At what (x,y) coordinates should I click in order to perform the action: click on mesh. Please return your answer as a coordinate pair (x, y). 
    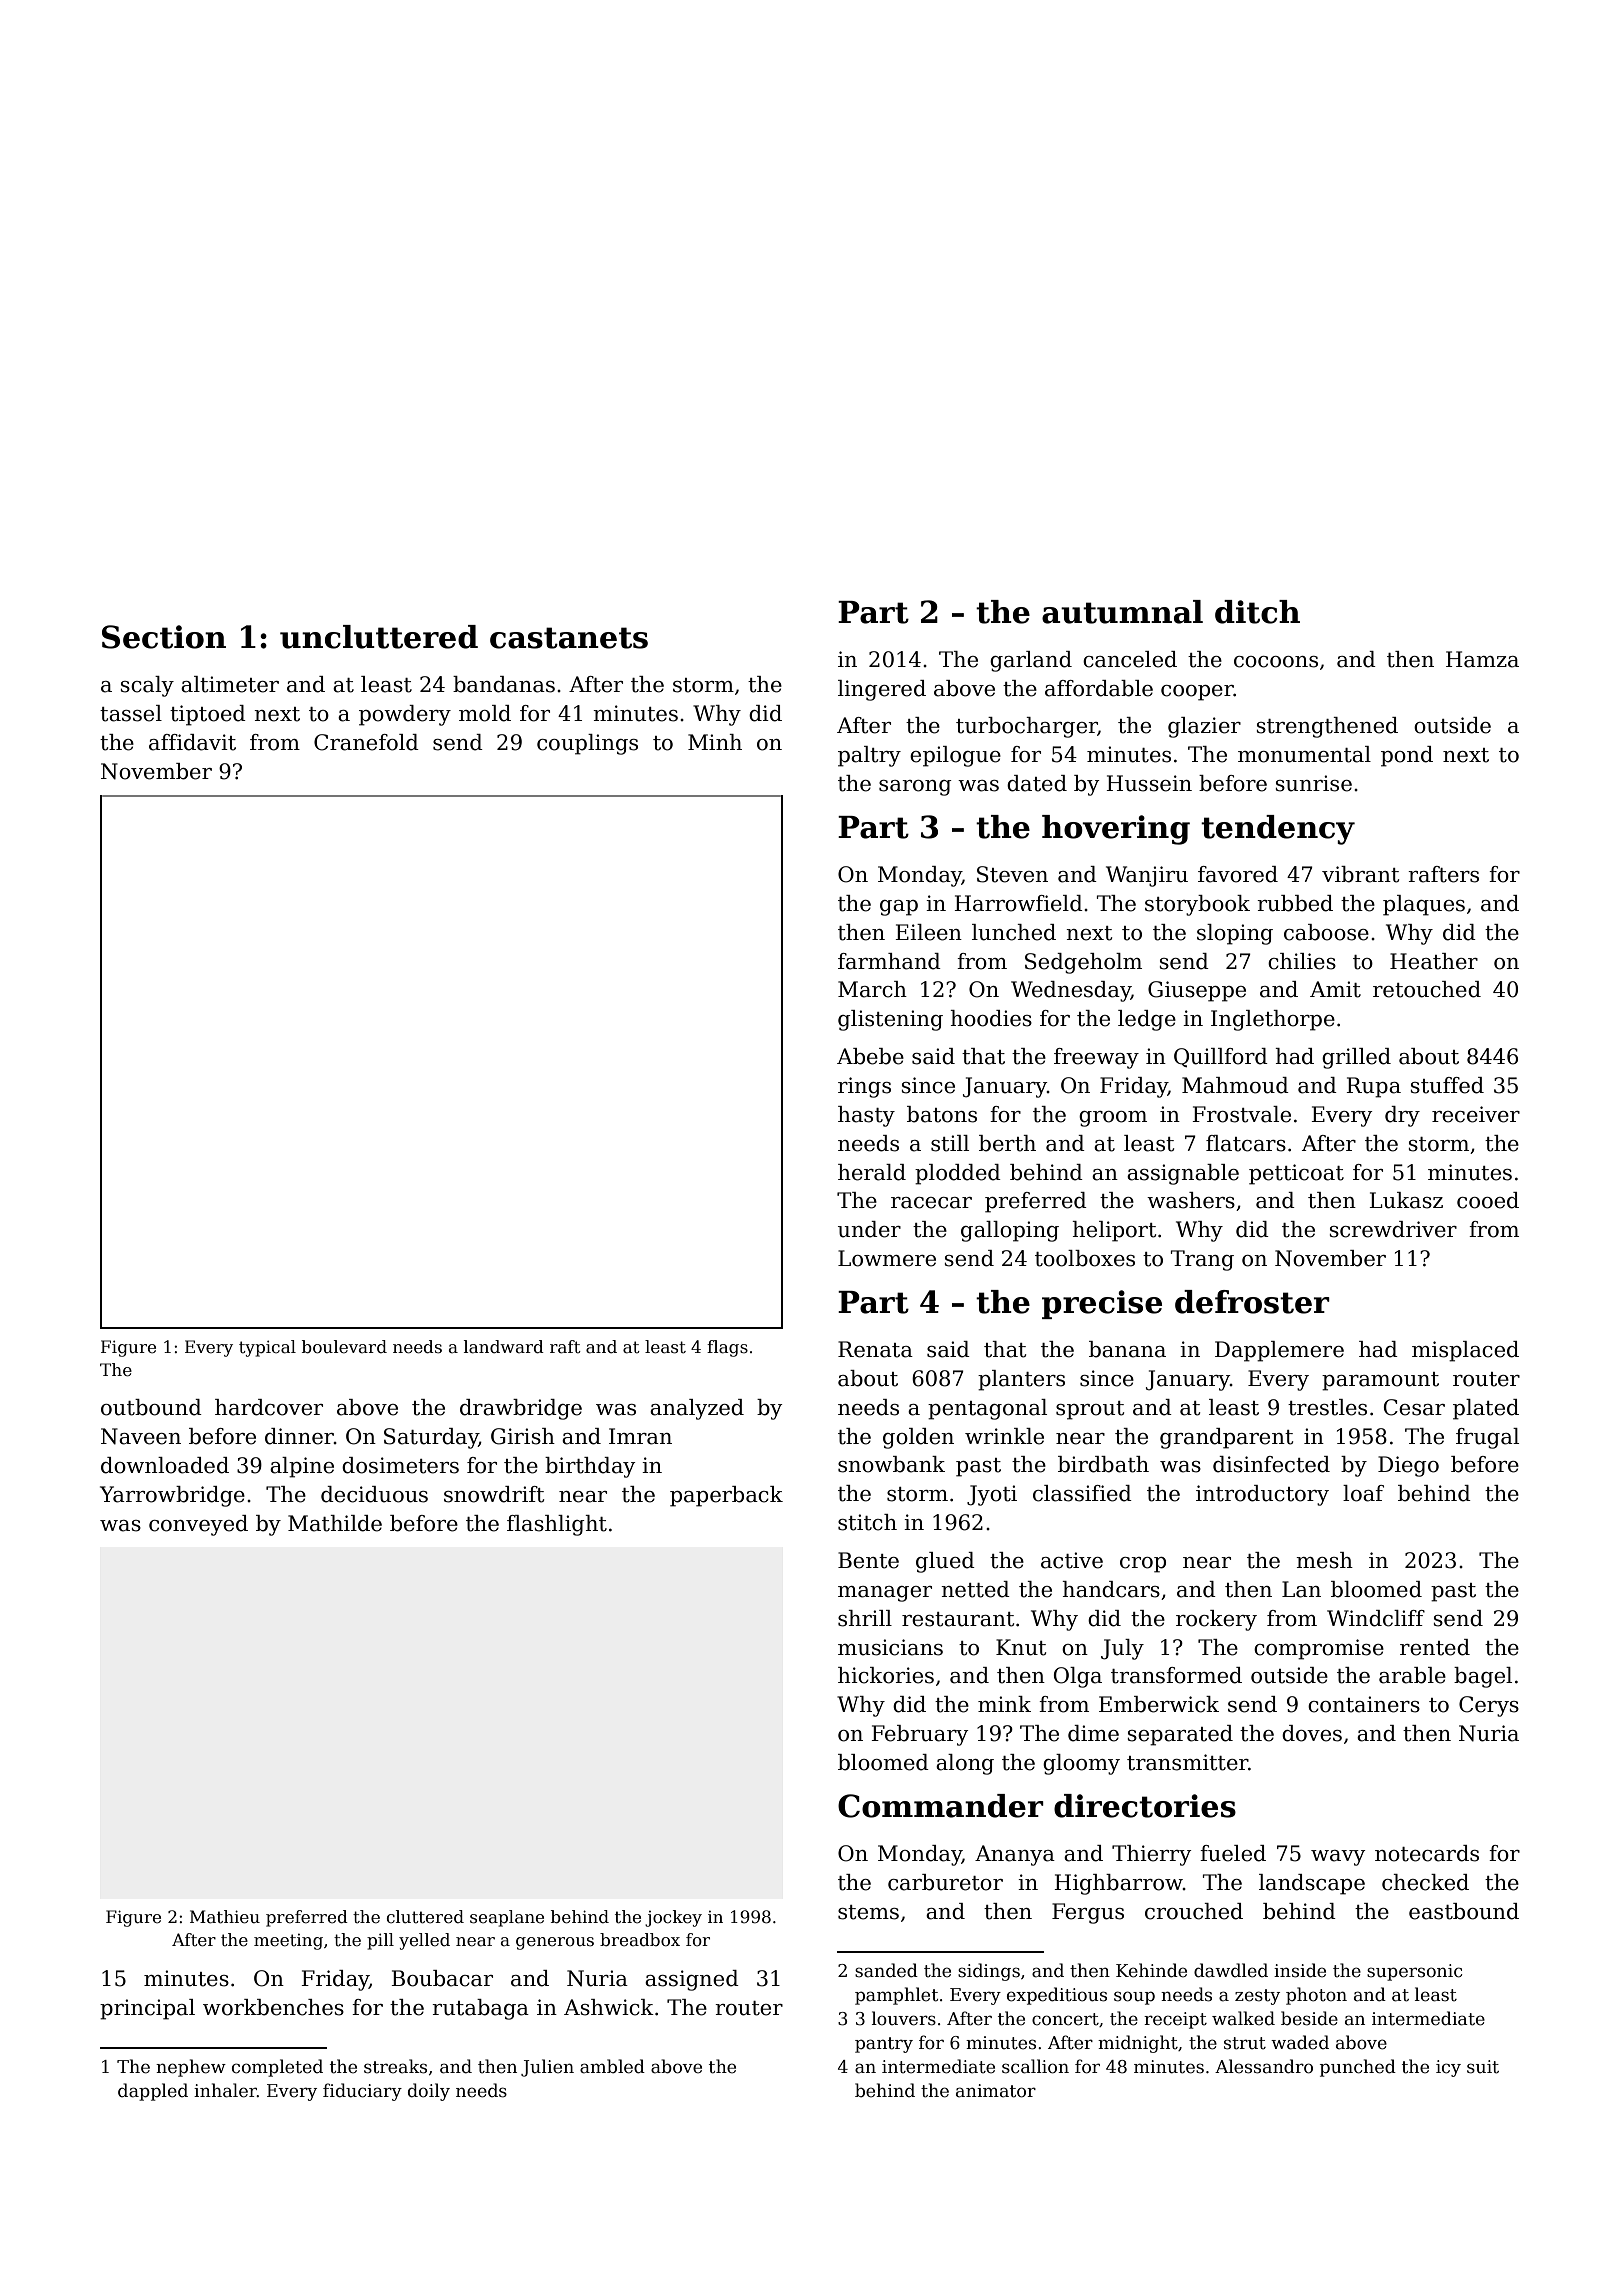
    Looking at the image, I should click on (1324, 1560).
